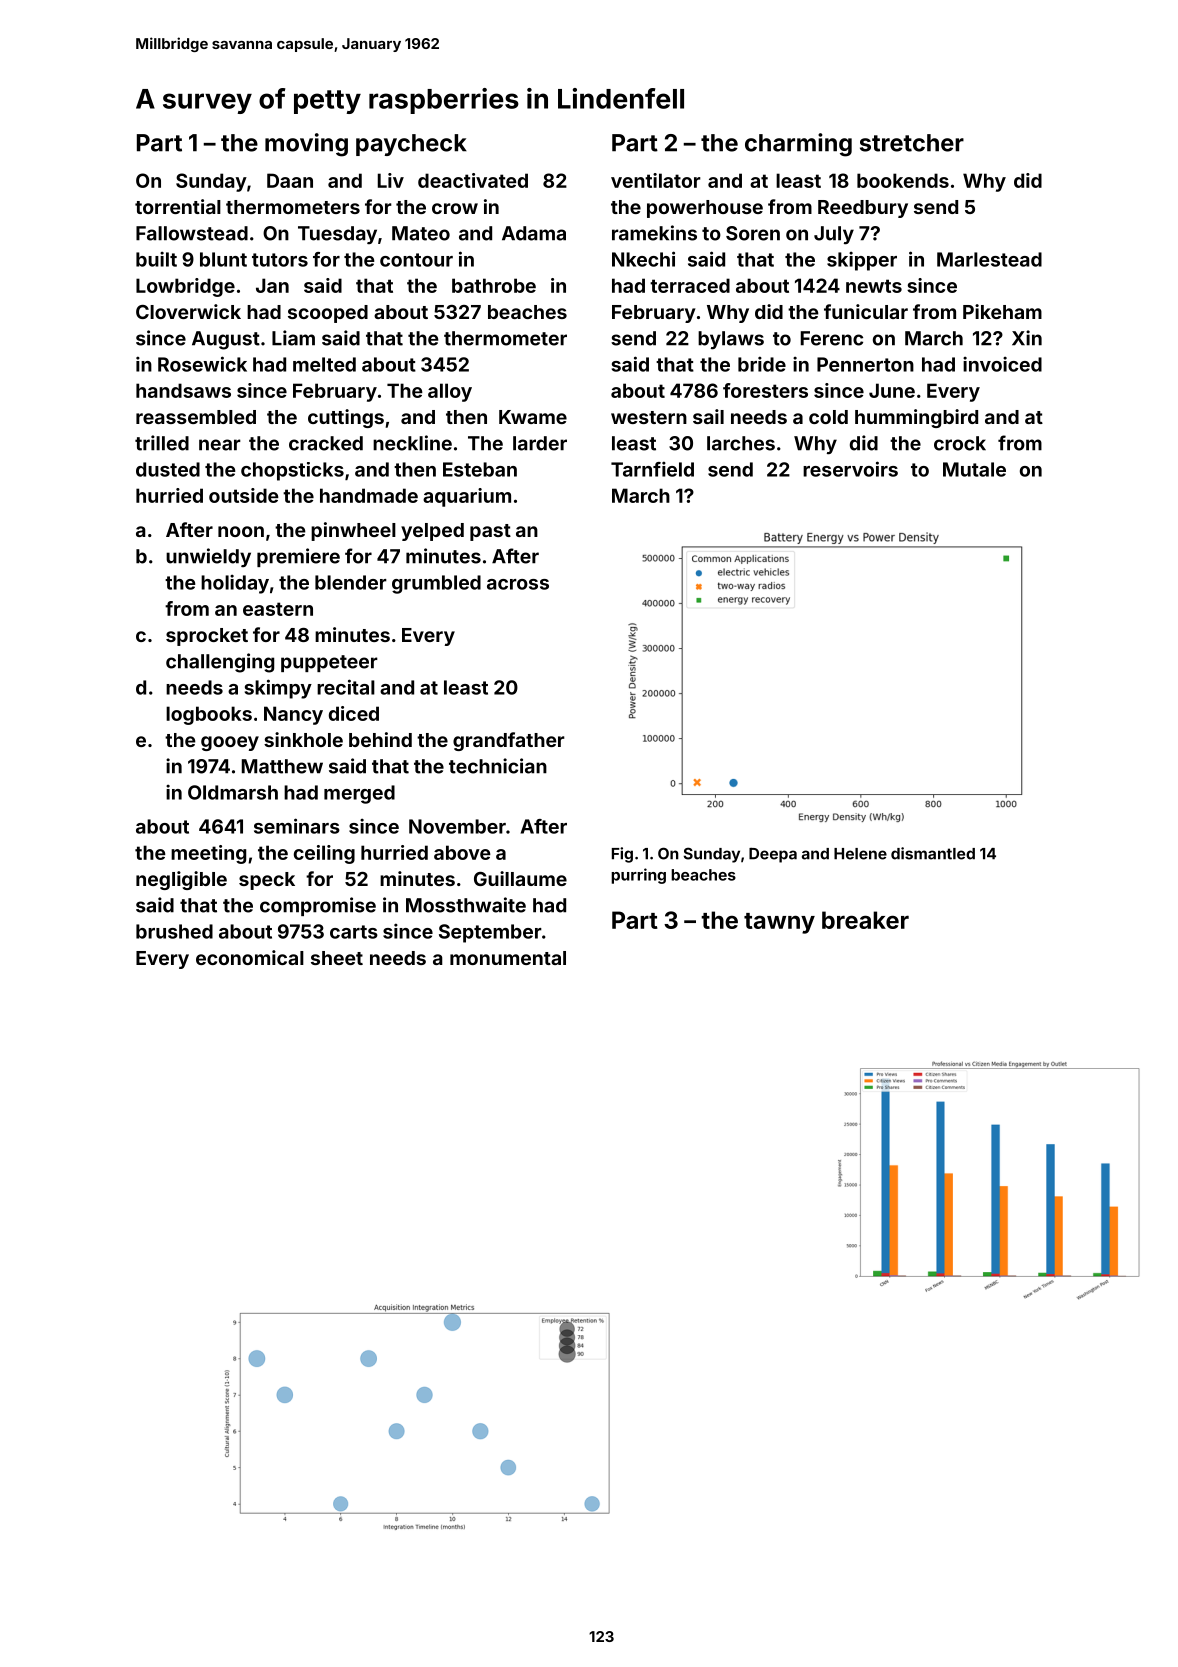  I want to click on meeting, so click(208, 854).
